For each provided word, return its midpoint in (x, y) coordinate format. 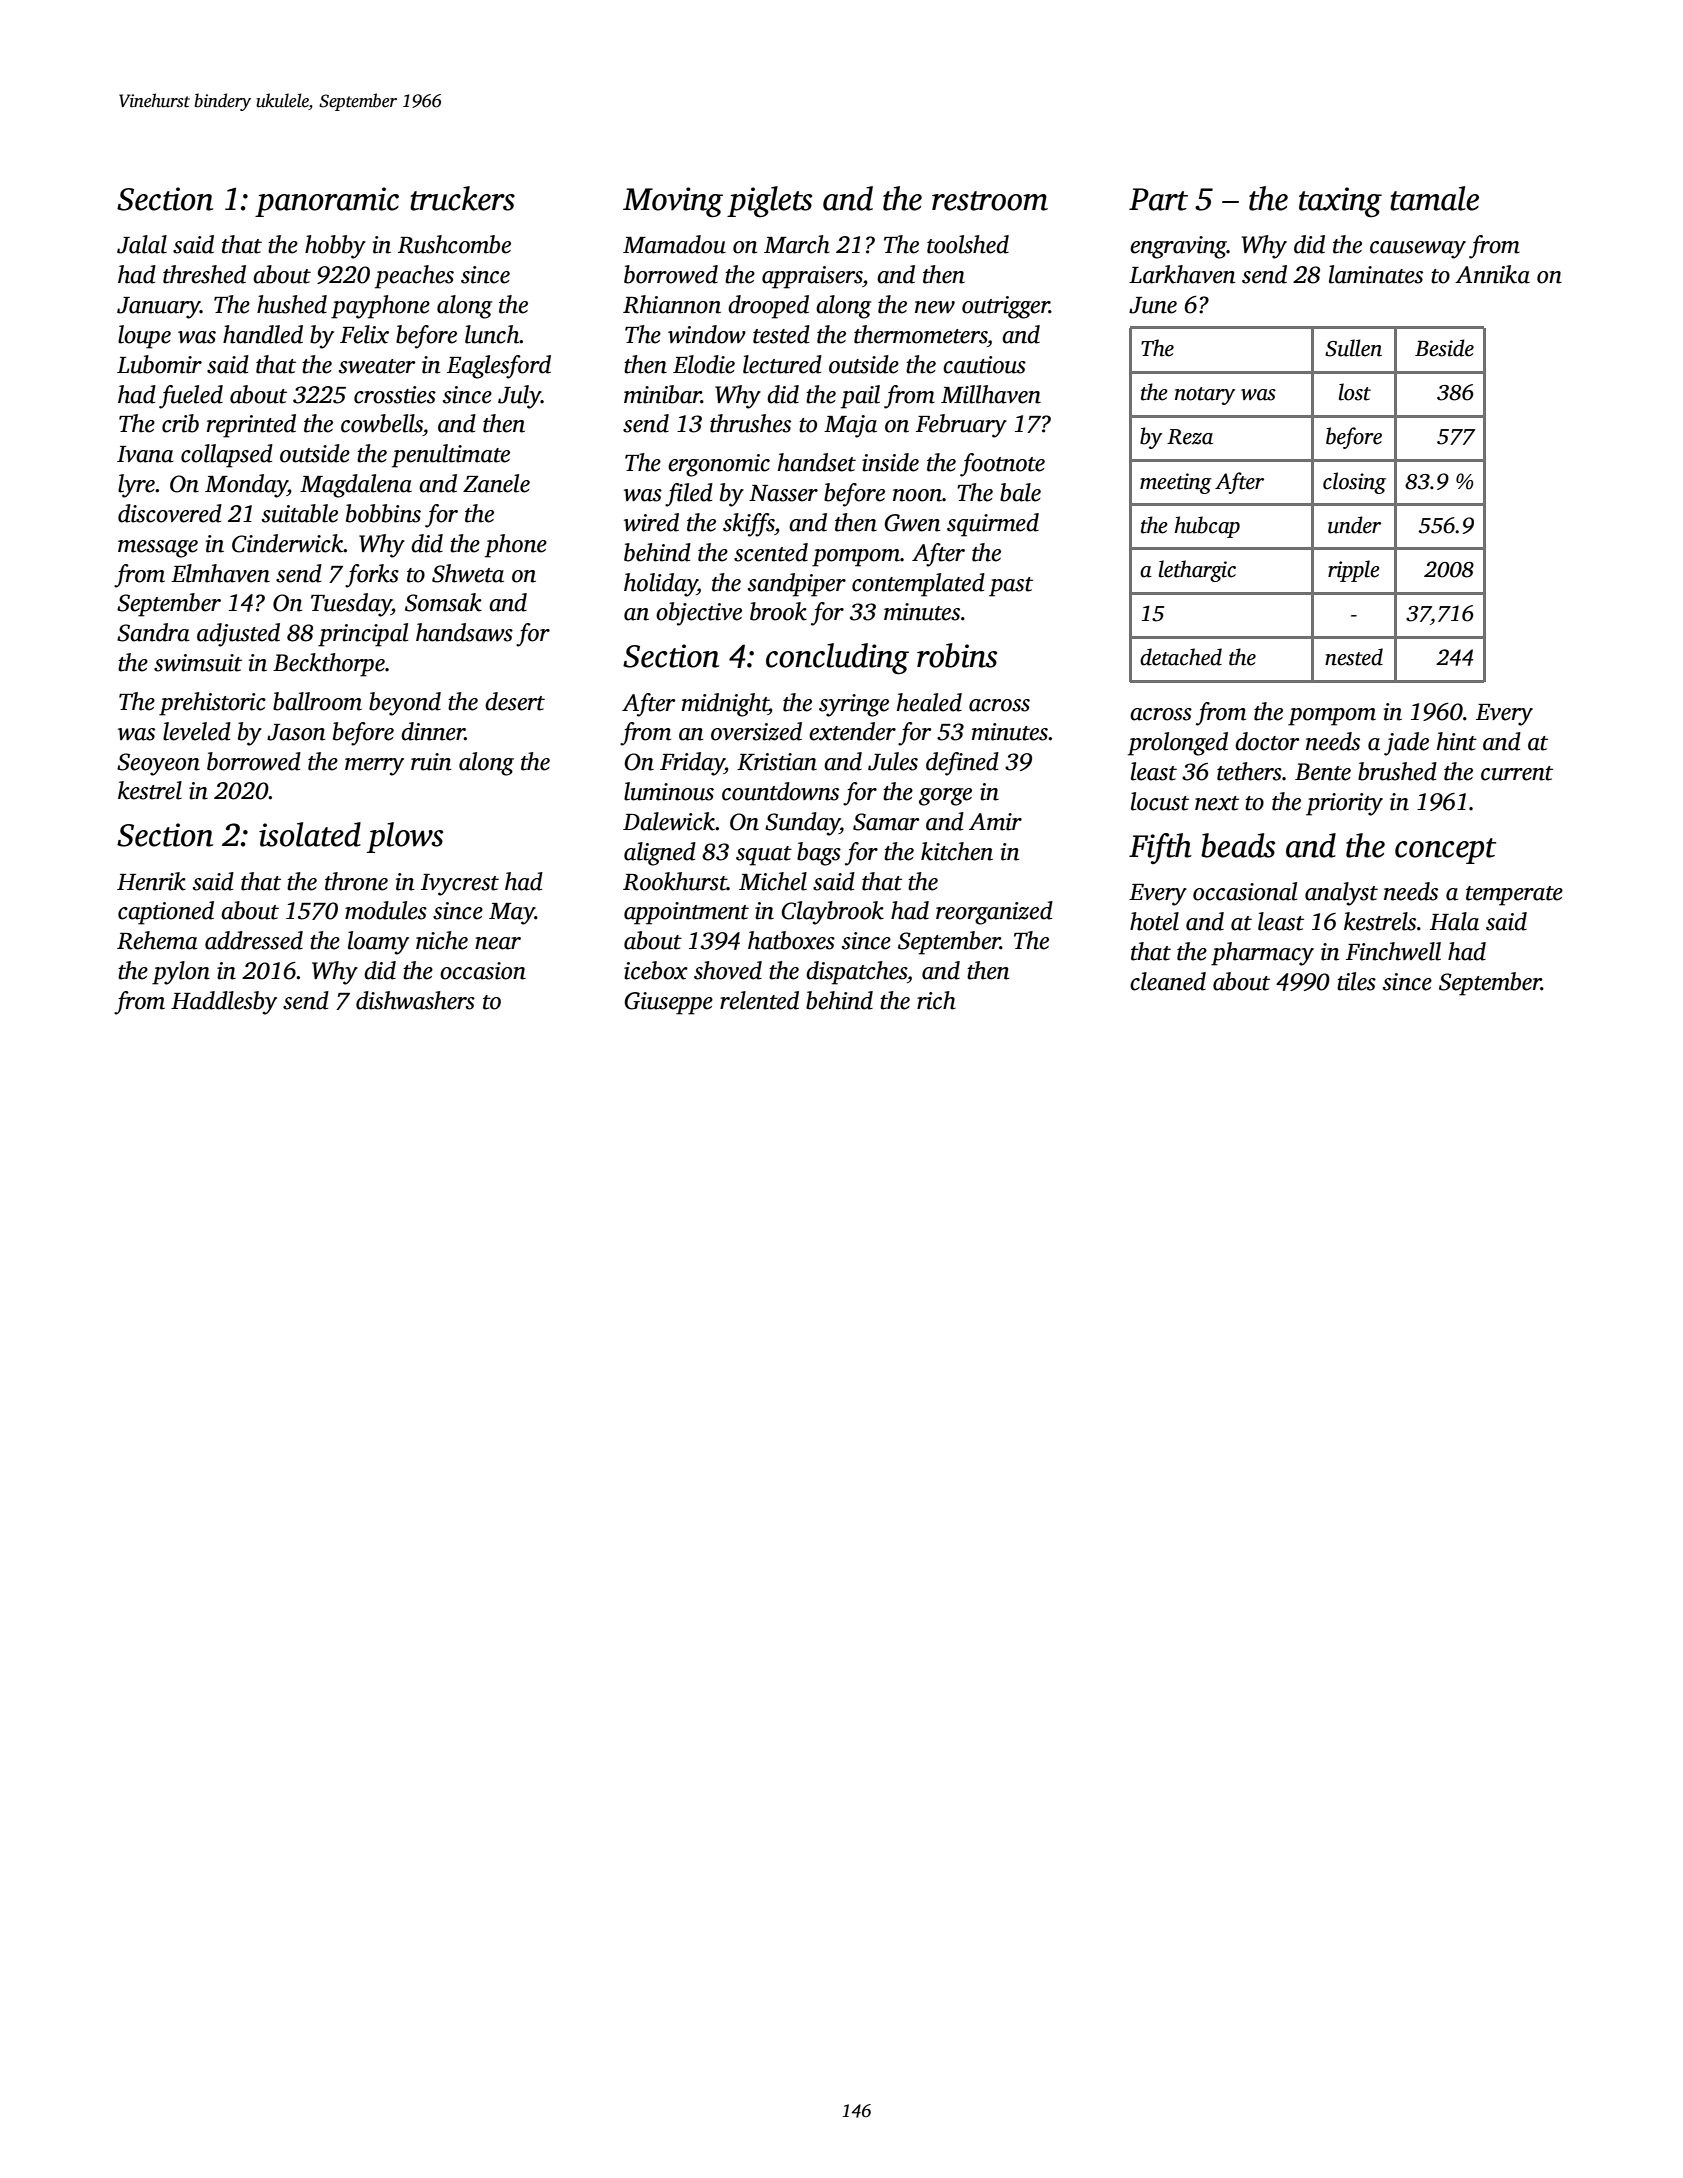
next (1217, 803)
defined (962, 764)
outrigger (1005, 307)
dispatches (856, 973)
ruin (431, 762)
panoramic (327, 202)
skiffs (748, 525)
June (1153, 305)
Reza (1190, 437)
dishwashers (415, 1000)
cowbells (382, 423)
